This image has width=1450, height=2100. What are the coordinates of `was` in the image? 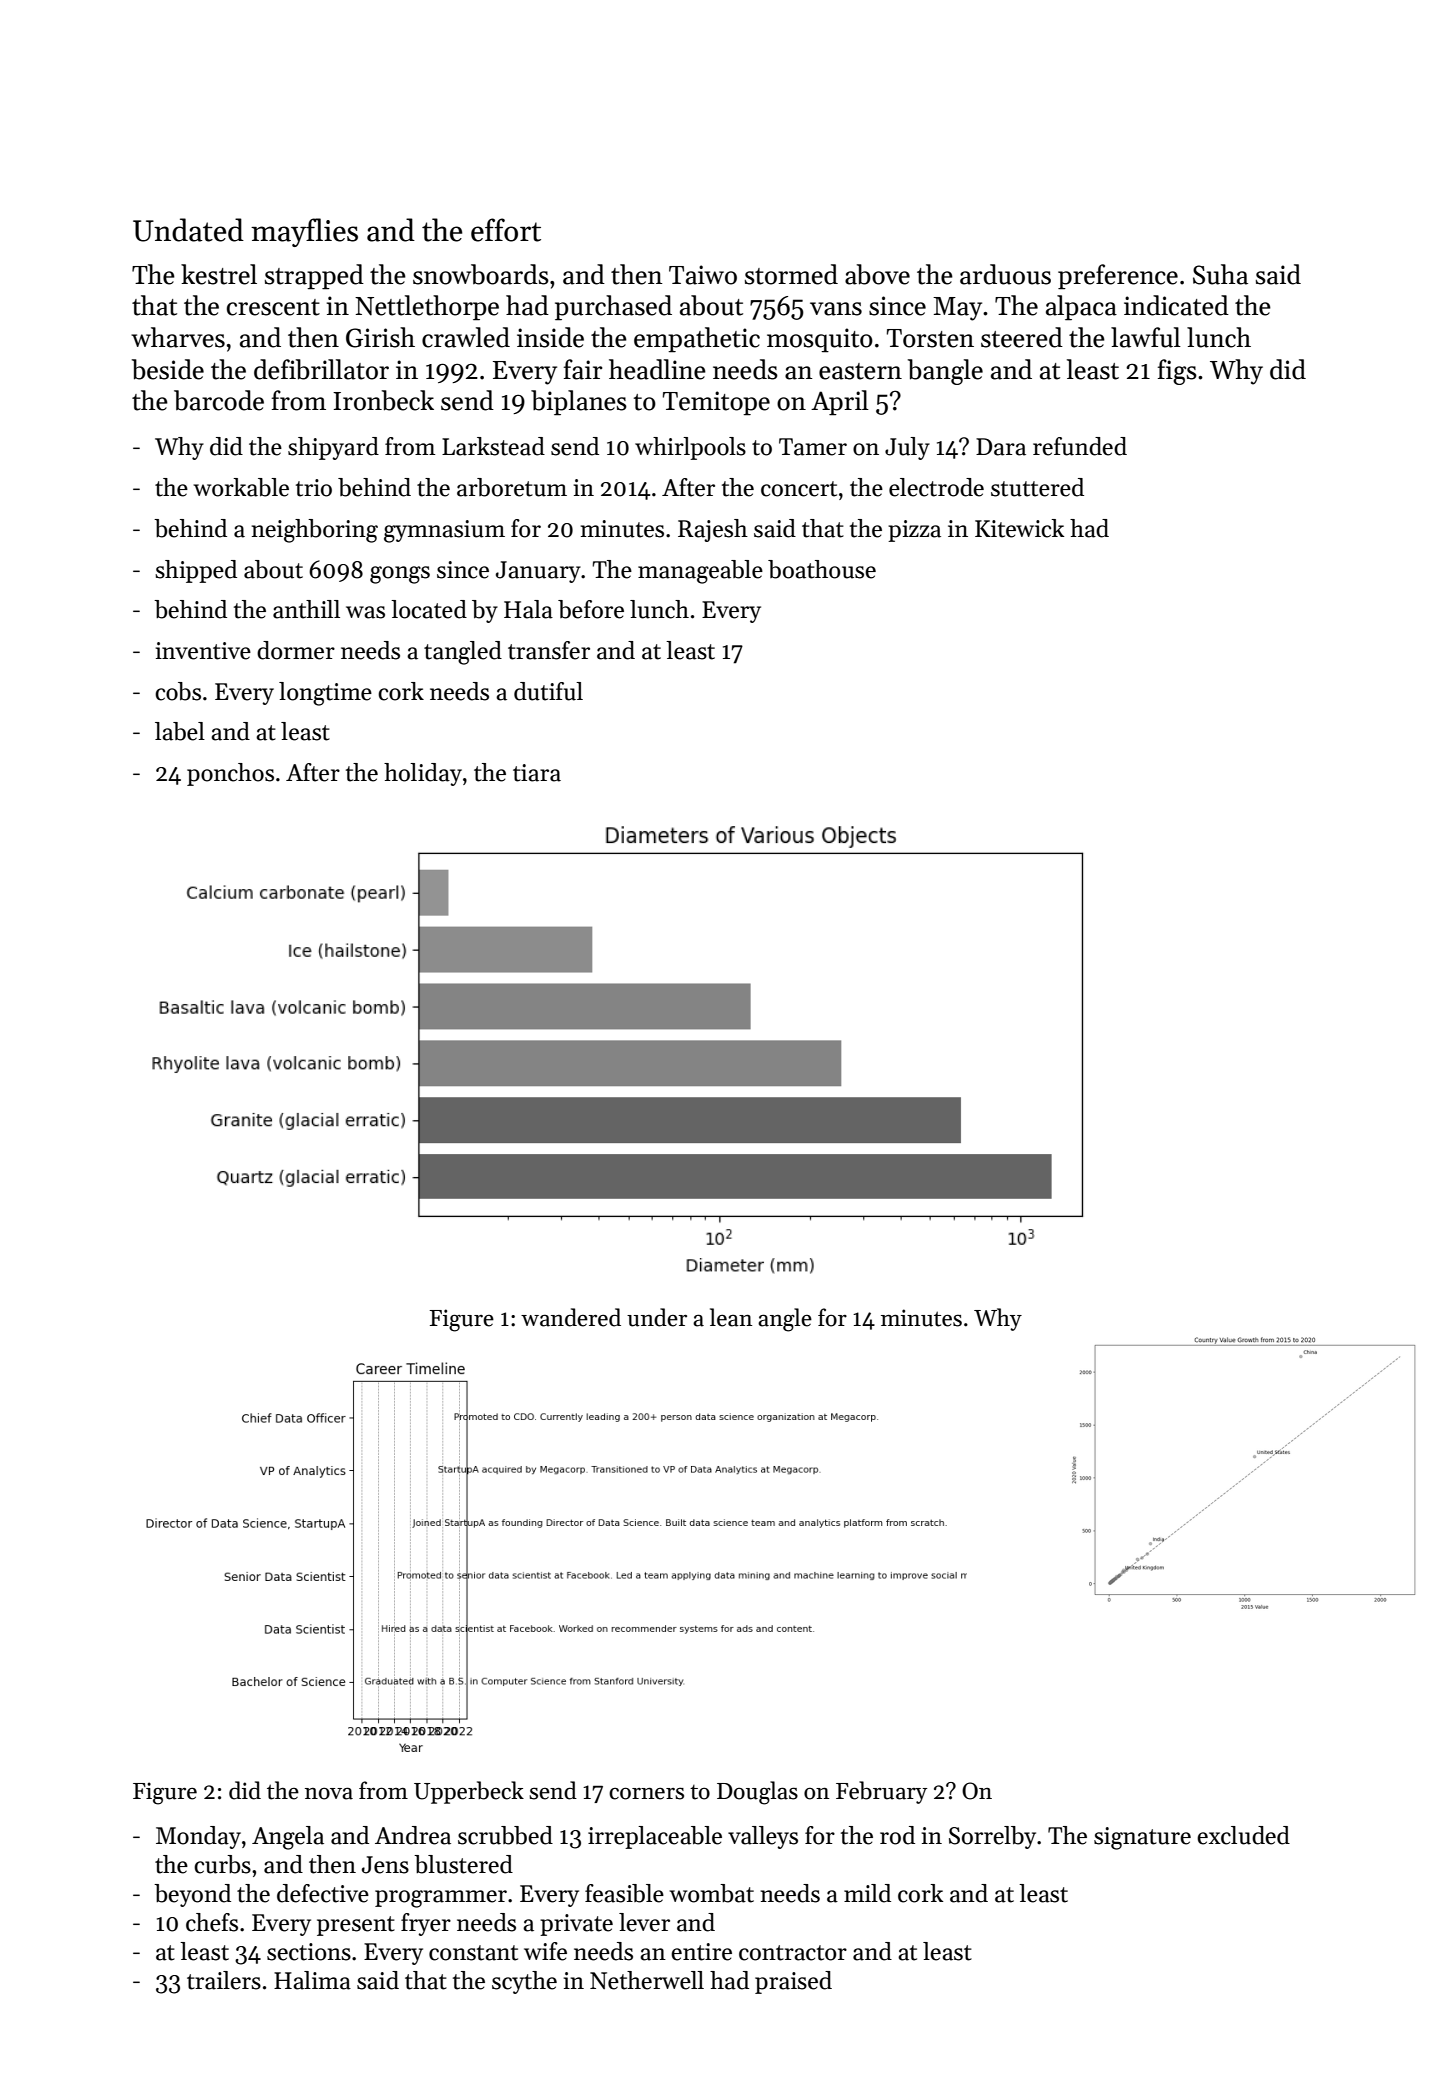 It's located at (365, 612).
